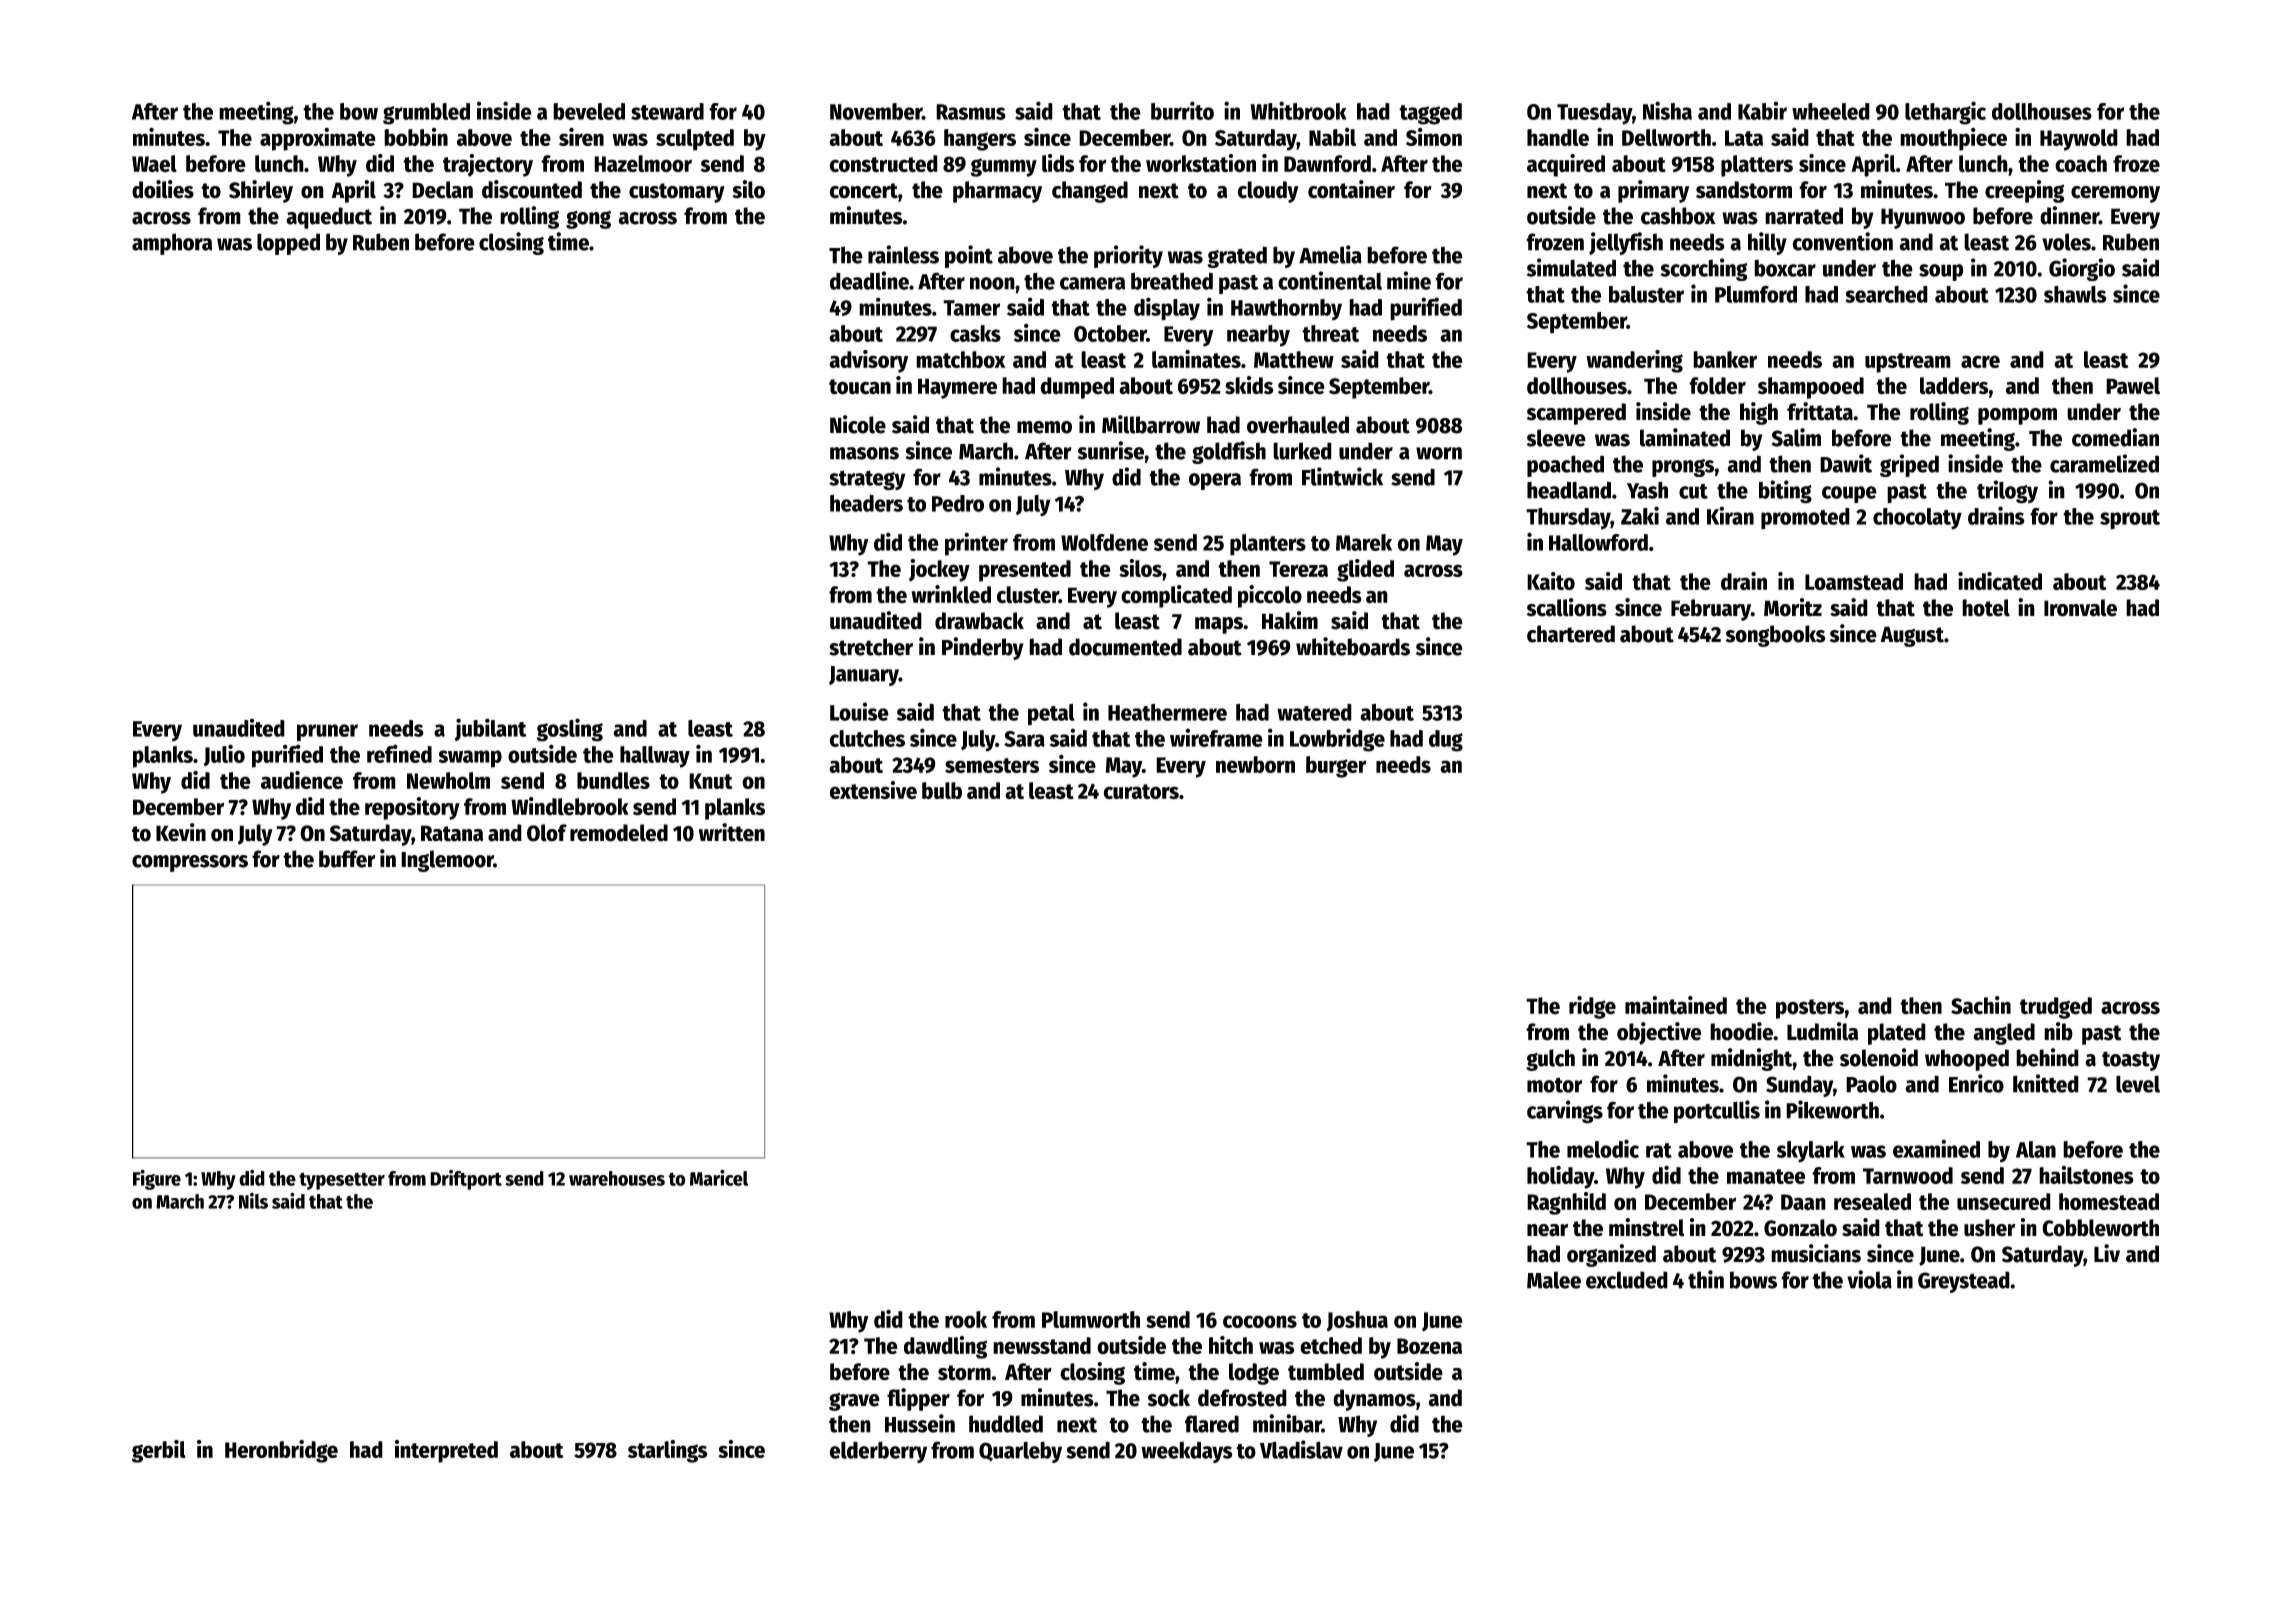 The height and width of the page is (1620, 2292). What do you see at coordinates (446, 1451) in the page?
I see `interpreted` at bounding box center [446, 1451].
